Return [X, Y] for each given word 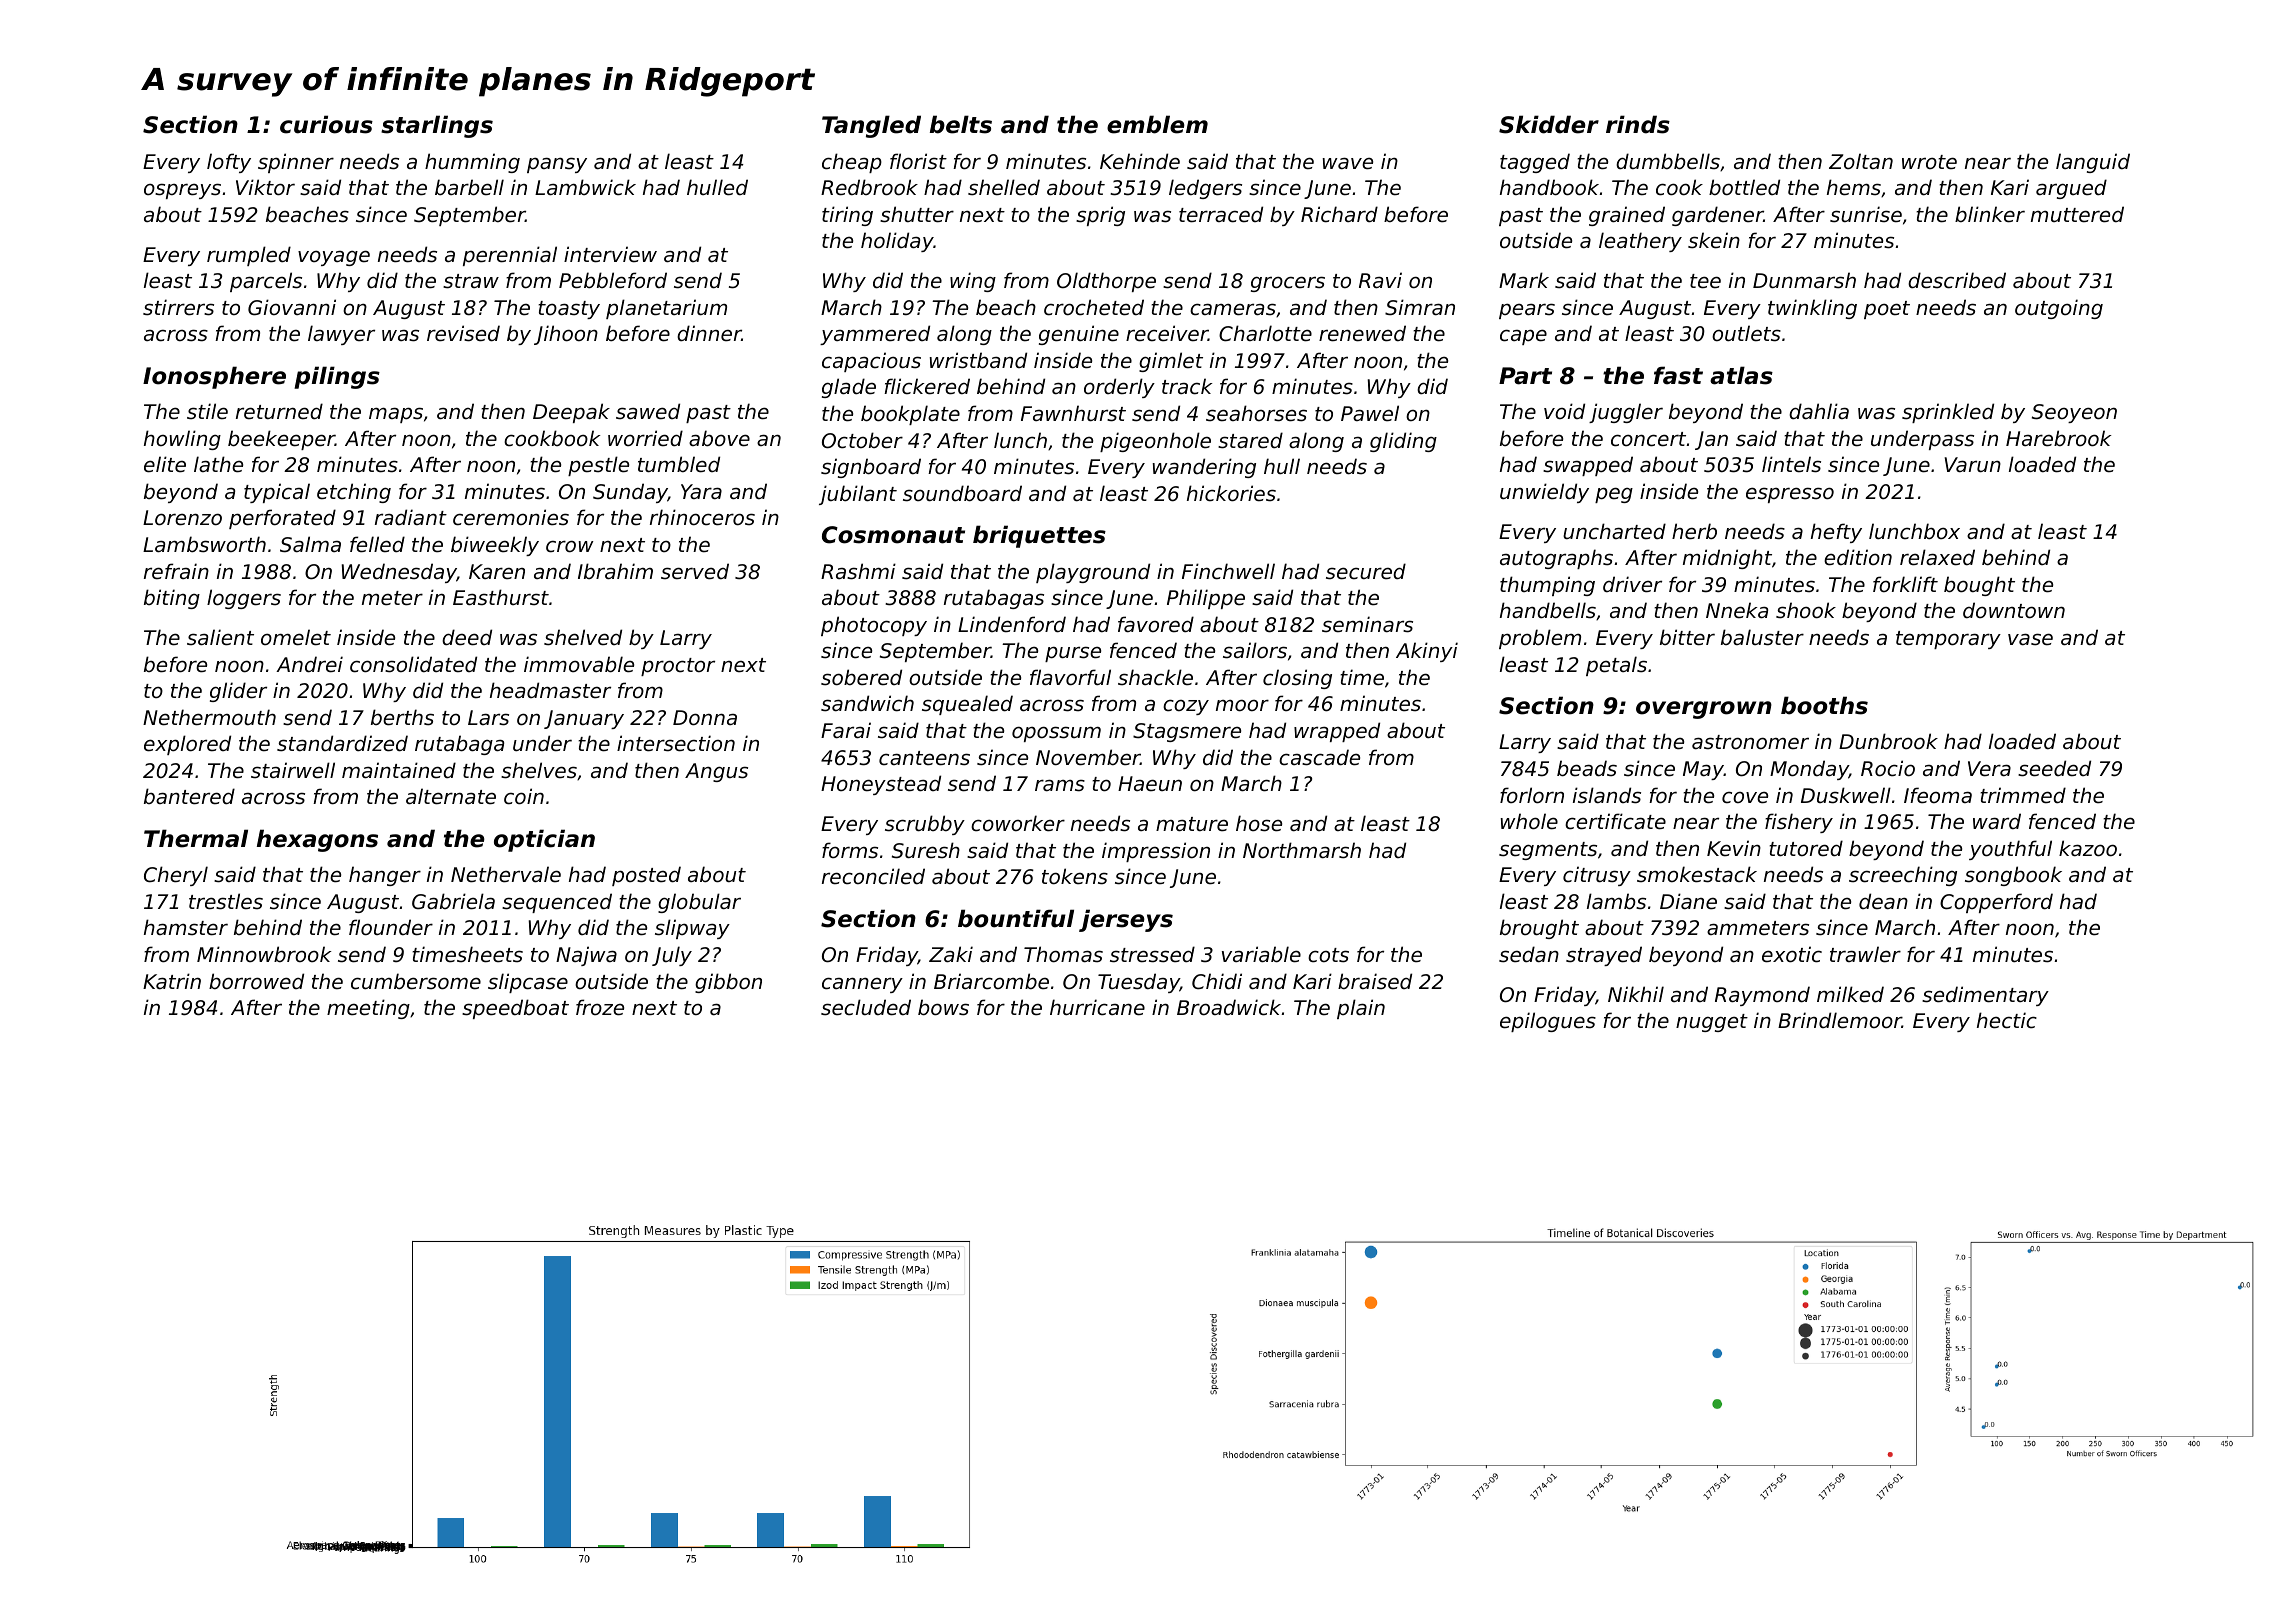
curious [326, 124]
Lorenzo [182, 518]
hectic [2007, 1020]
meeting [368, 1009]
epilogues [1548, 1022]
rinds [1638, 124]
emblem [1157, 124]
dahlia [1819, 411]
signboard [871, 468]
